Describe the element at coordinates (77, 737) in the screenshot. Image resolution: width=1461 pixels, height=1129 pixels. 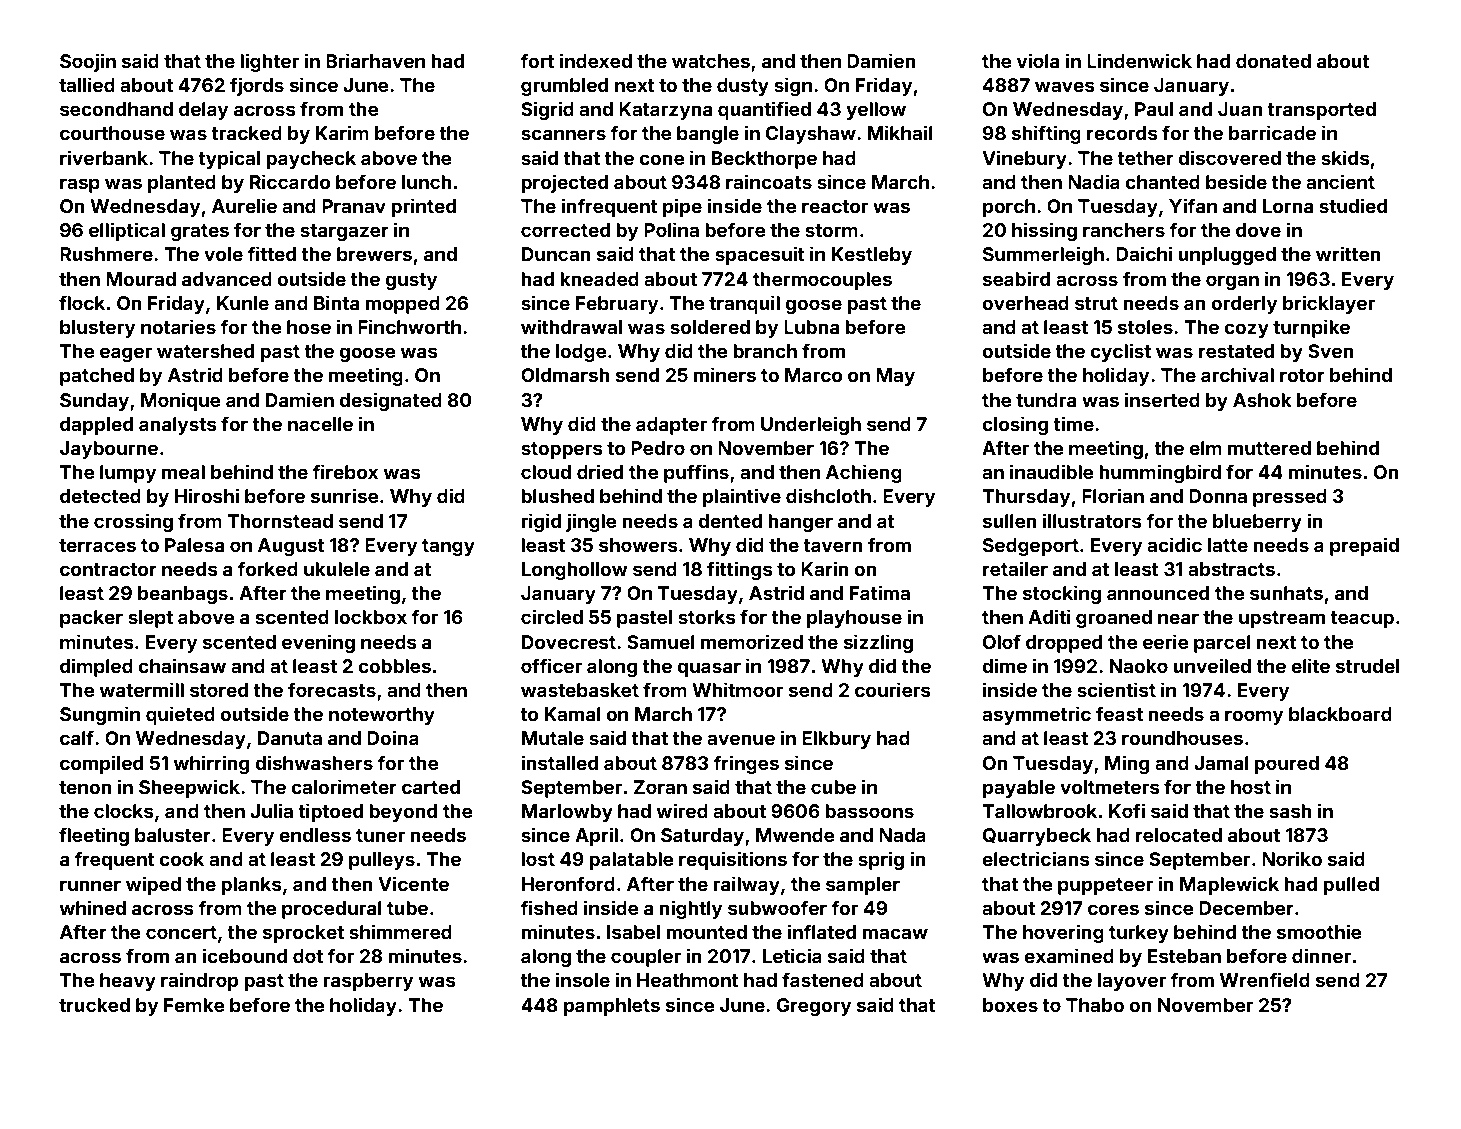
I see `calf` at that location.
